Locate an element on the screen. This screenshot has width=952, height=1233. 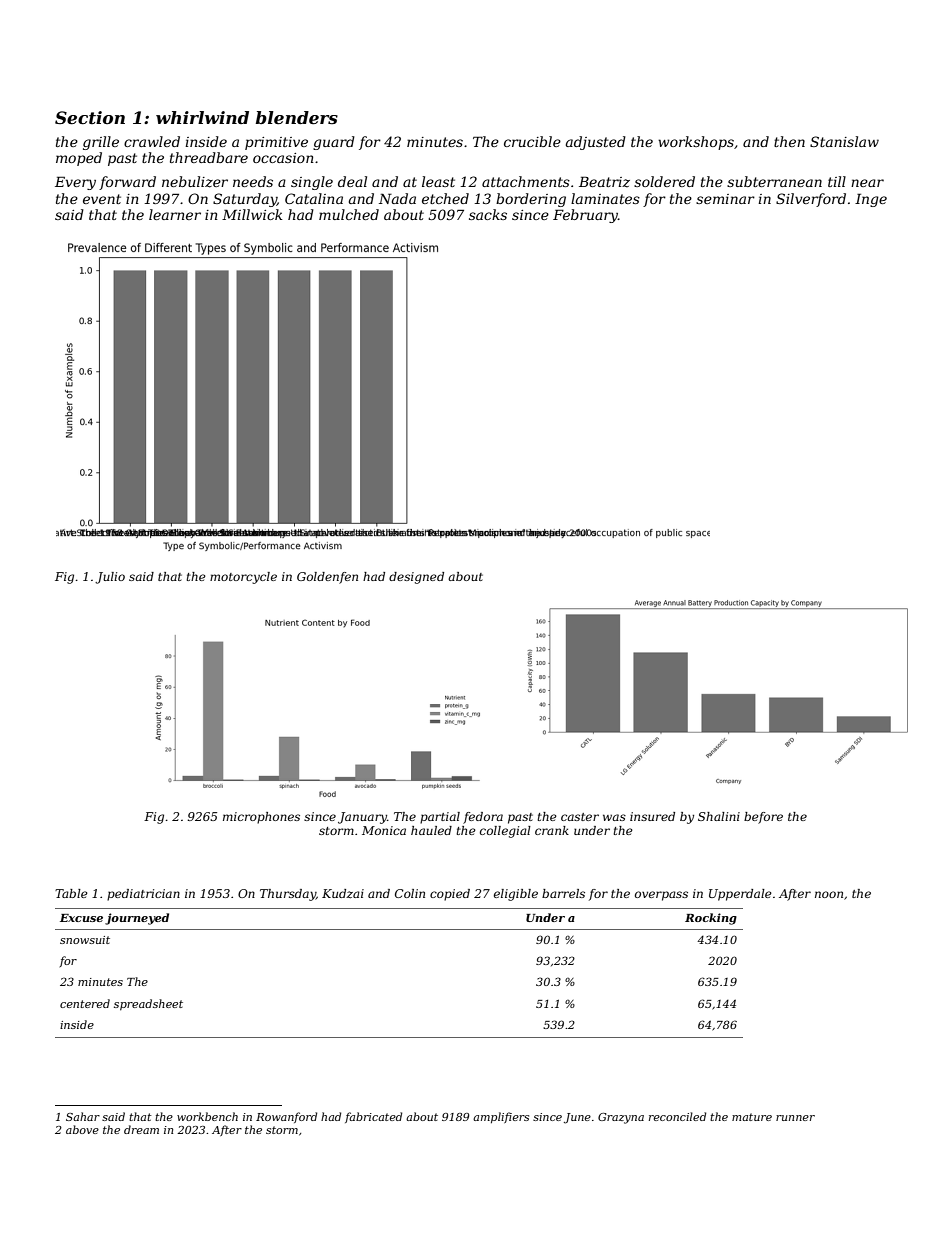
designed is located at coordinates (416, 578).
